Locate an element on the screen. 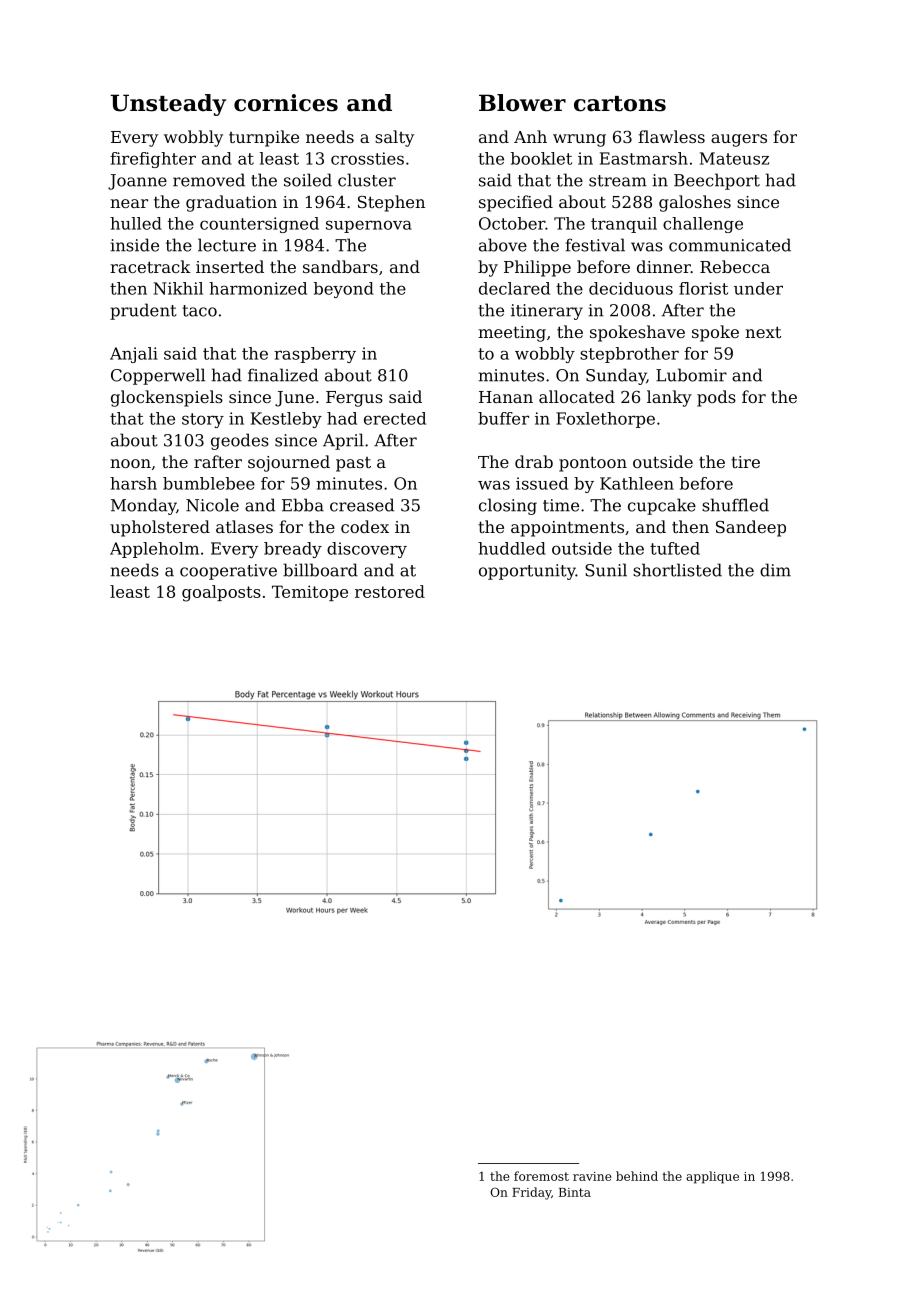 This screenshot has width=908, height=1316. story is located at coordinates (203, 420).
